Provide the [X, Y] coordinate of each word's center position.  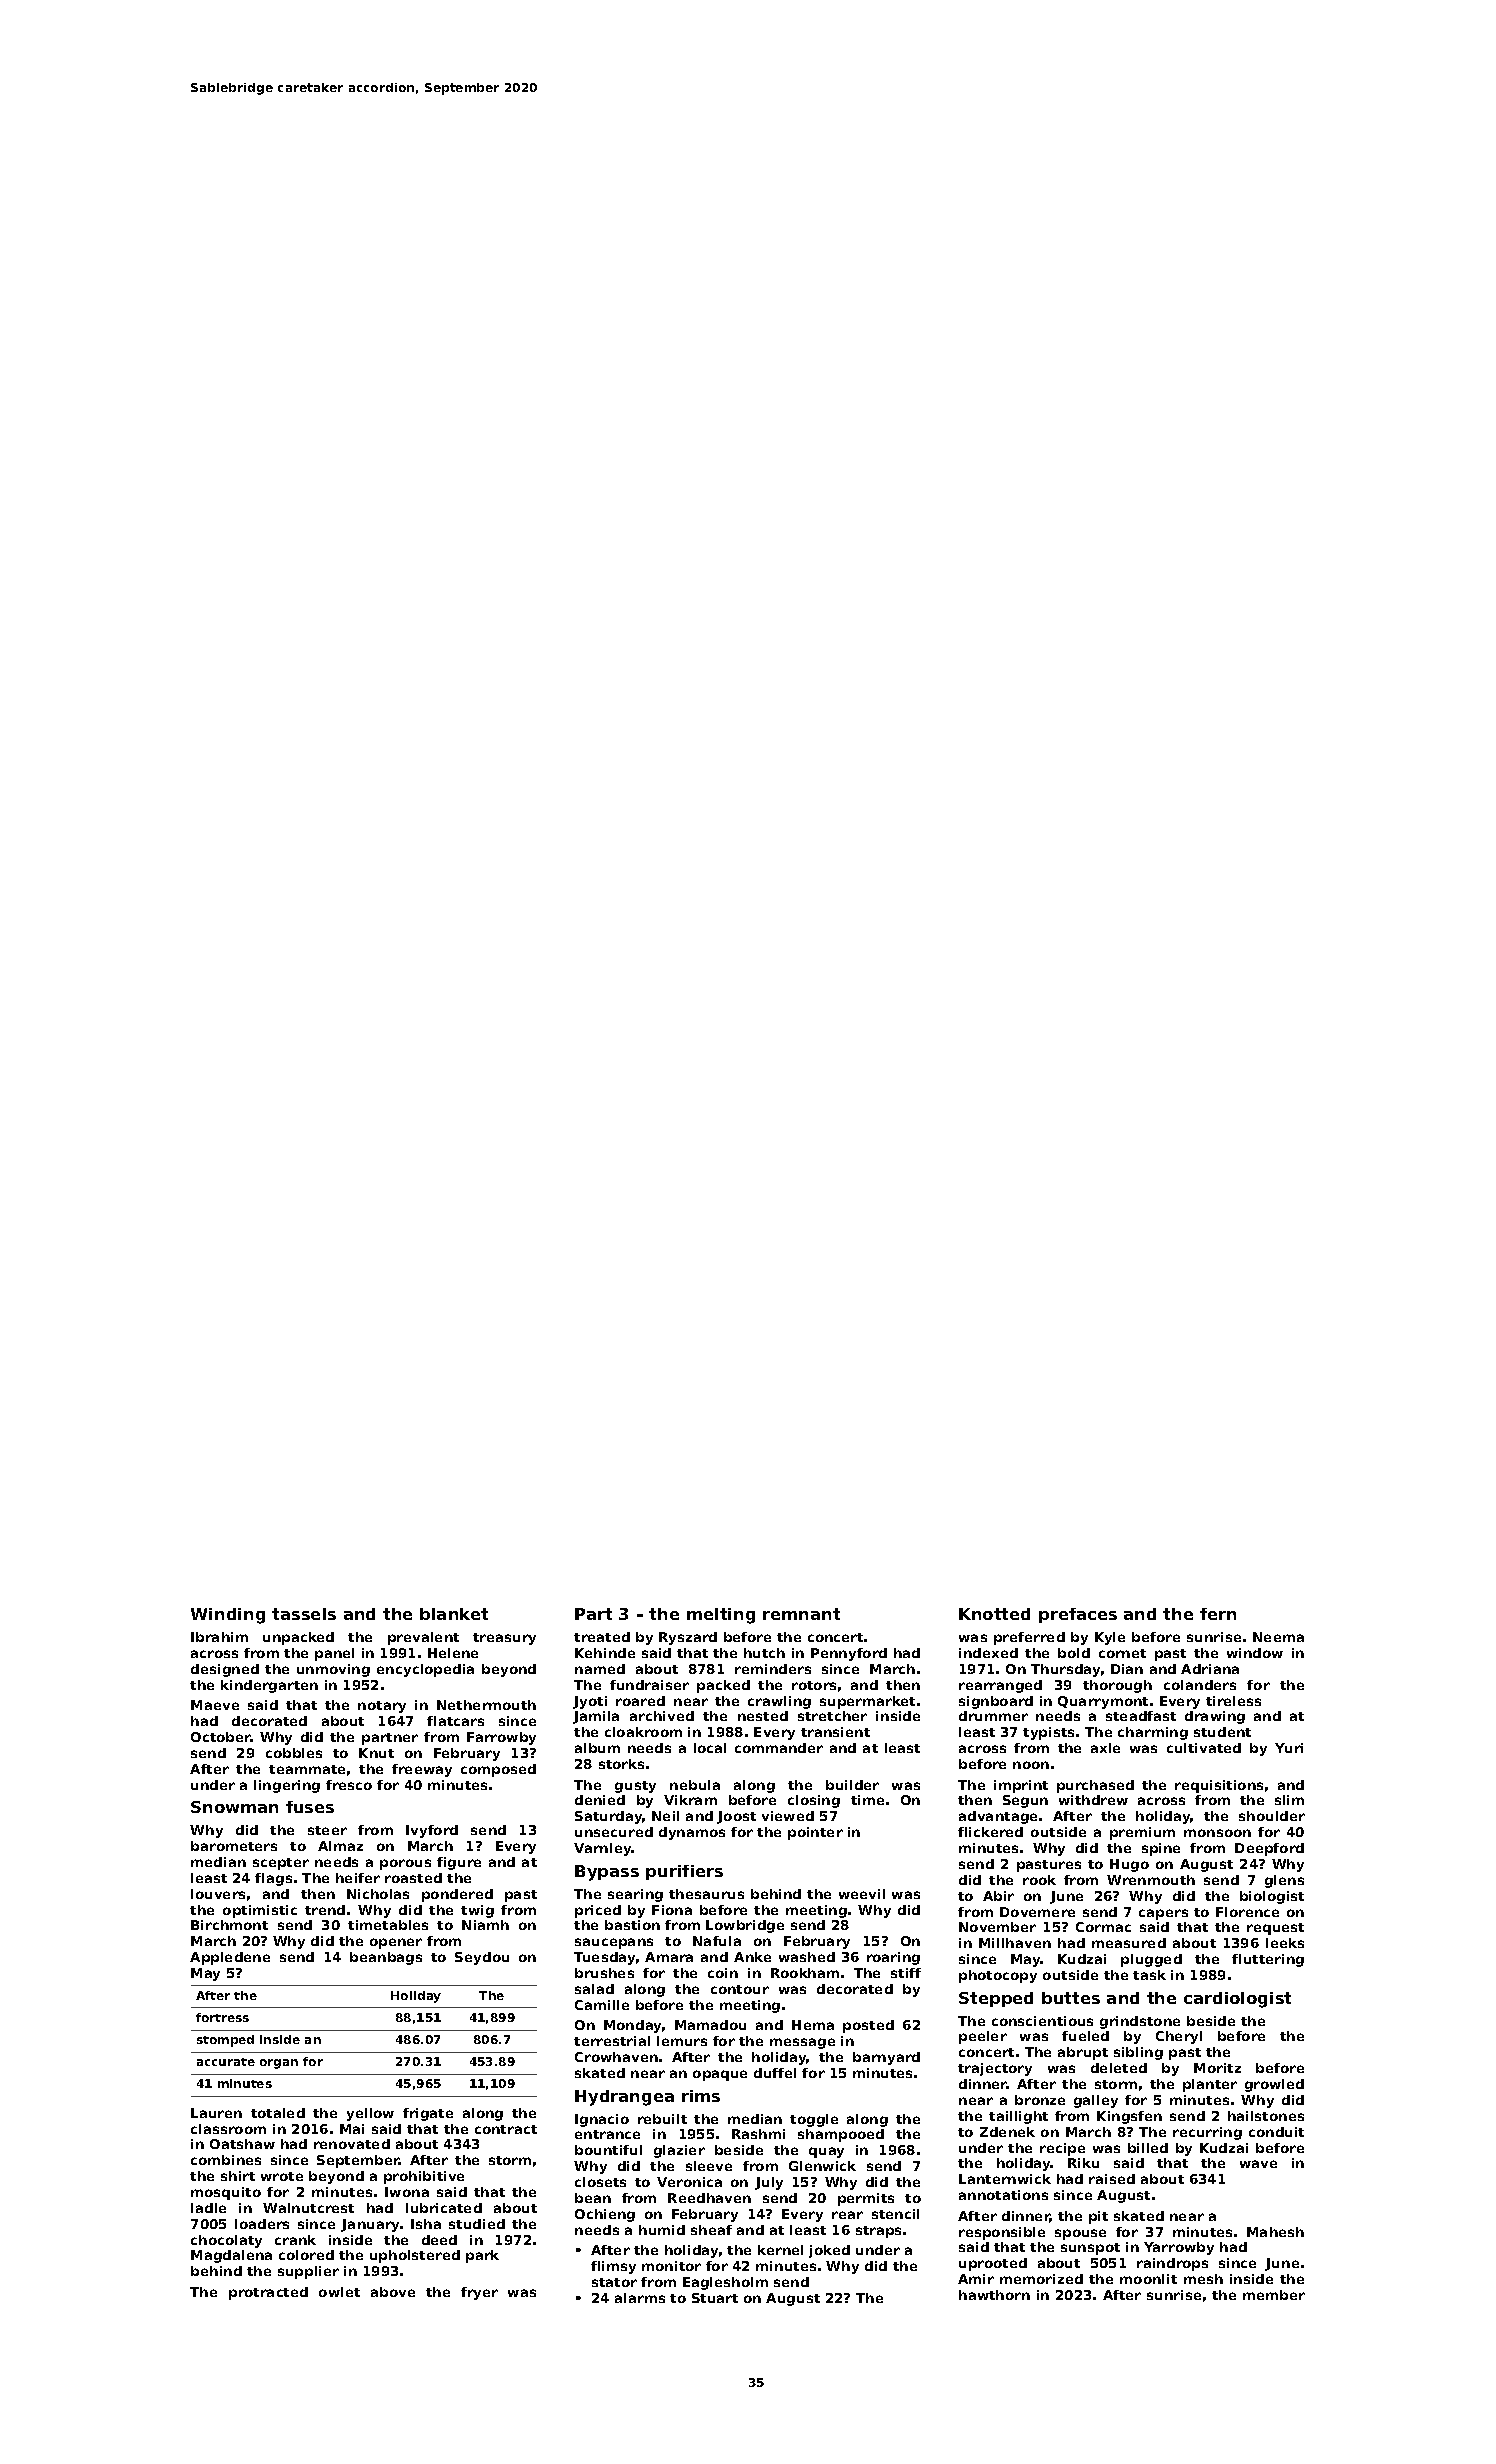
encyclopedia [425, 1670]
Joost [736, 1817]
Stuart [715, 2298]
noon [1031, 1765]
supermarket [867, 1702]
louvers [218, 1894]
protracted [268, 2293]
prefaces [1078, 1615]
